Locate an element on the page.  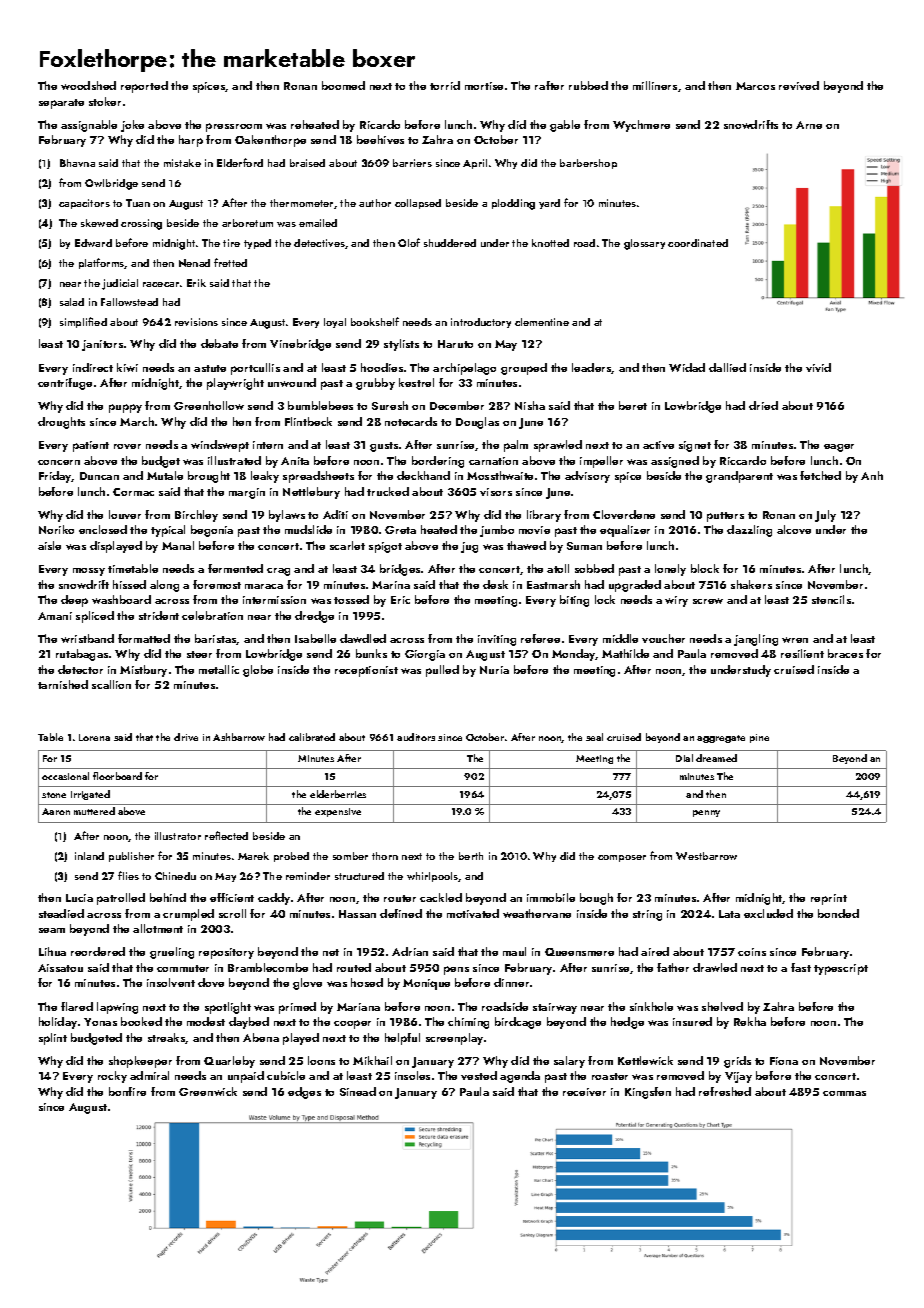
edges is located at coordinates (304, 1093).
